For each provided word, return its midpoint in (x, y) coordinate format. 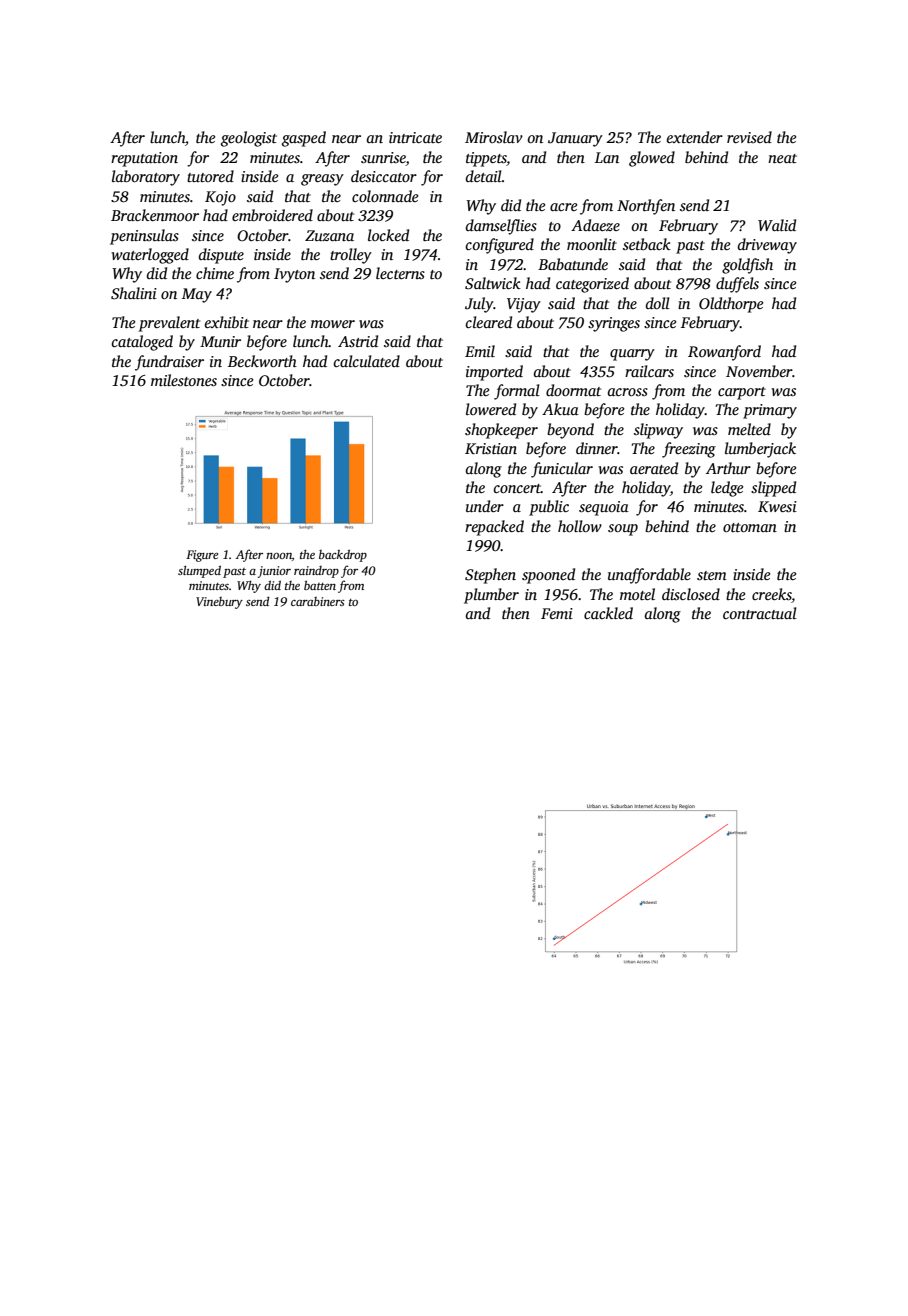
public (549, 508)
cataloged (142, 343)
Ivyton (294, 275)
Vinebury (219, 603)
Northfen (646, 207)
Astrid (358, 341)
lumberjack (760, 450)
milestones (184, 380)
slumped (199, 572)
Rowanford (724, 353)
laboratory (146, 178)
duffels (737, 285)
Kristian (491, 448)
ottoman (750, 527)
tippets (486, 159)
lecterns (400, 273)
